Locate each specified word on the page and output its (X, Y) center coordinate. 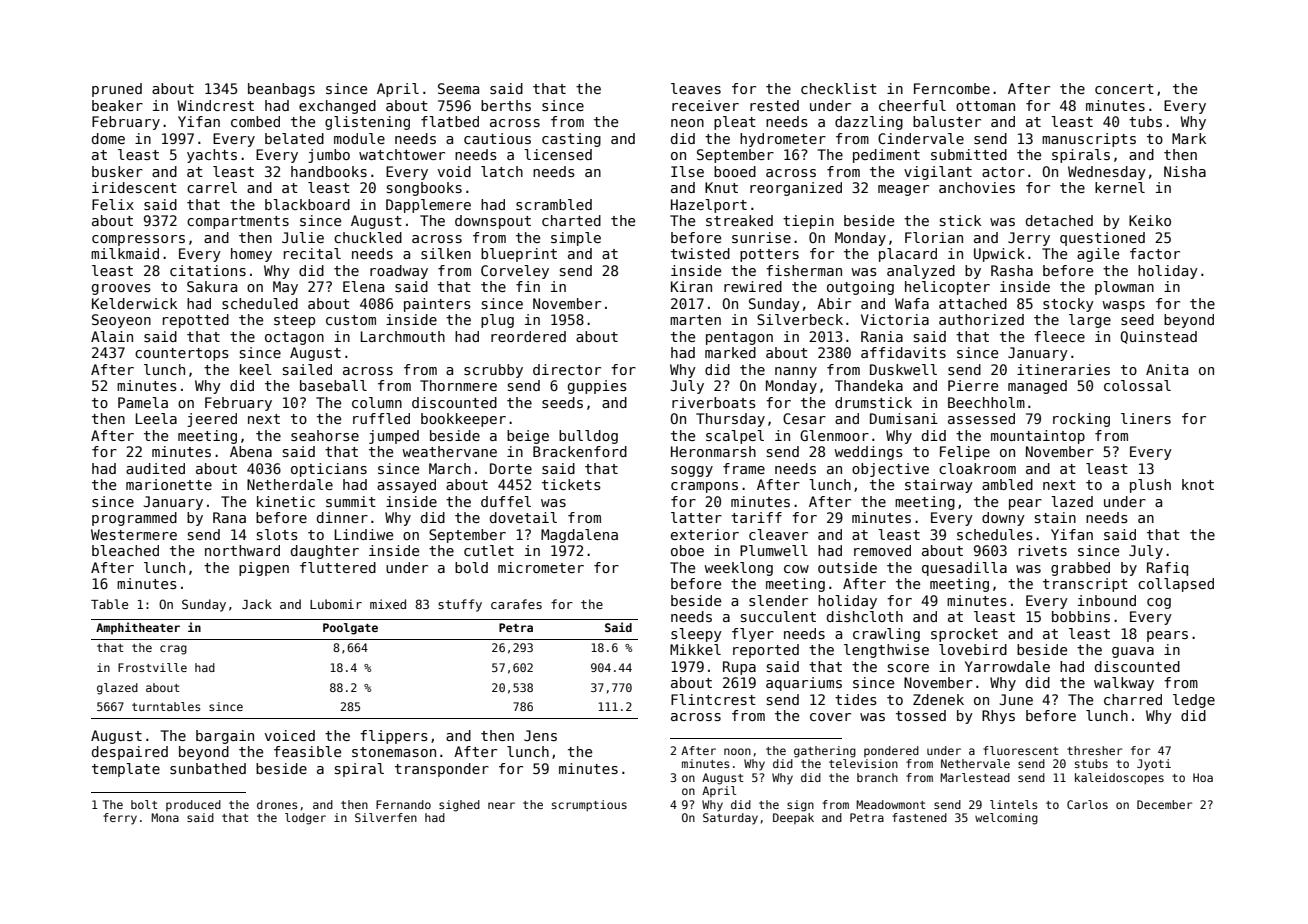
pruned (117, 90)
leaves (696, 88)
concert (1124, 89)
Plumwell (774, 550)
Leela (156, 418)
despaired (130, 753)
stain (1055, 517)
